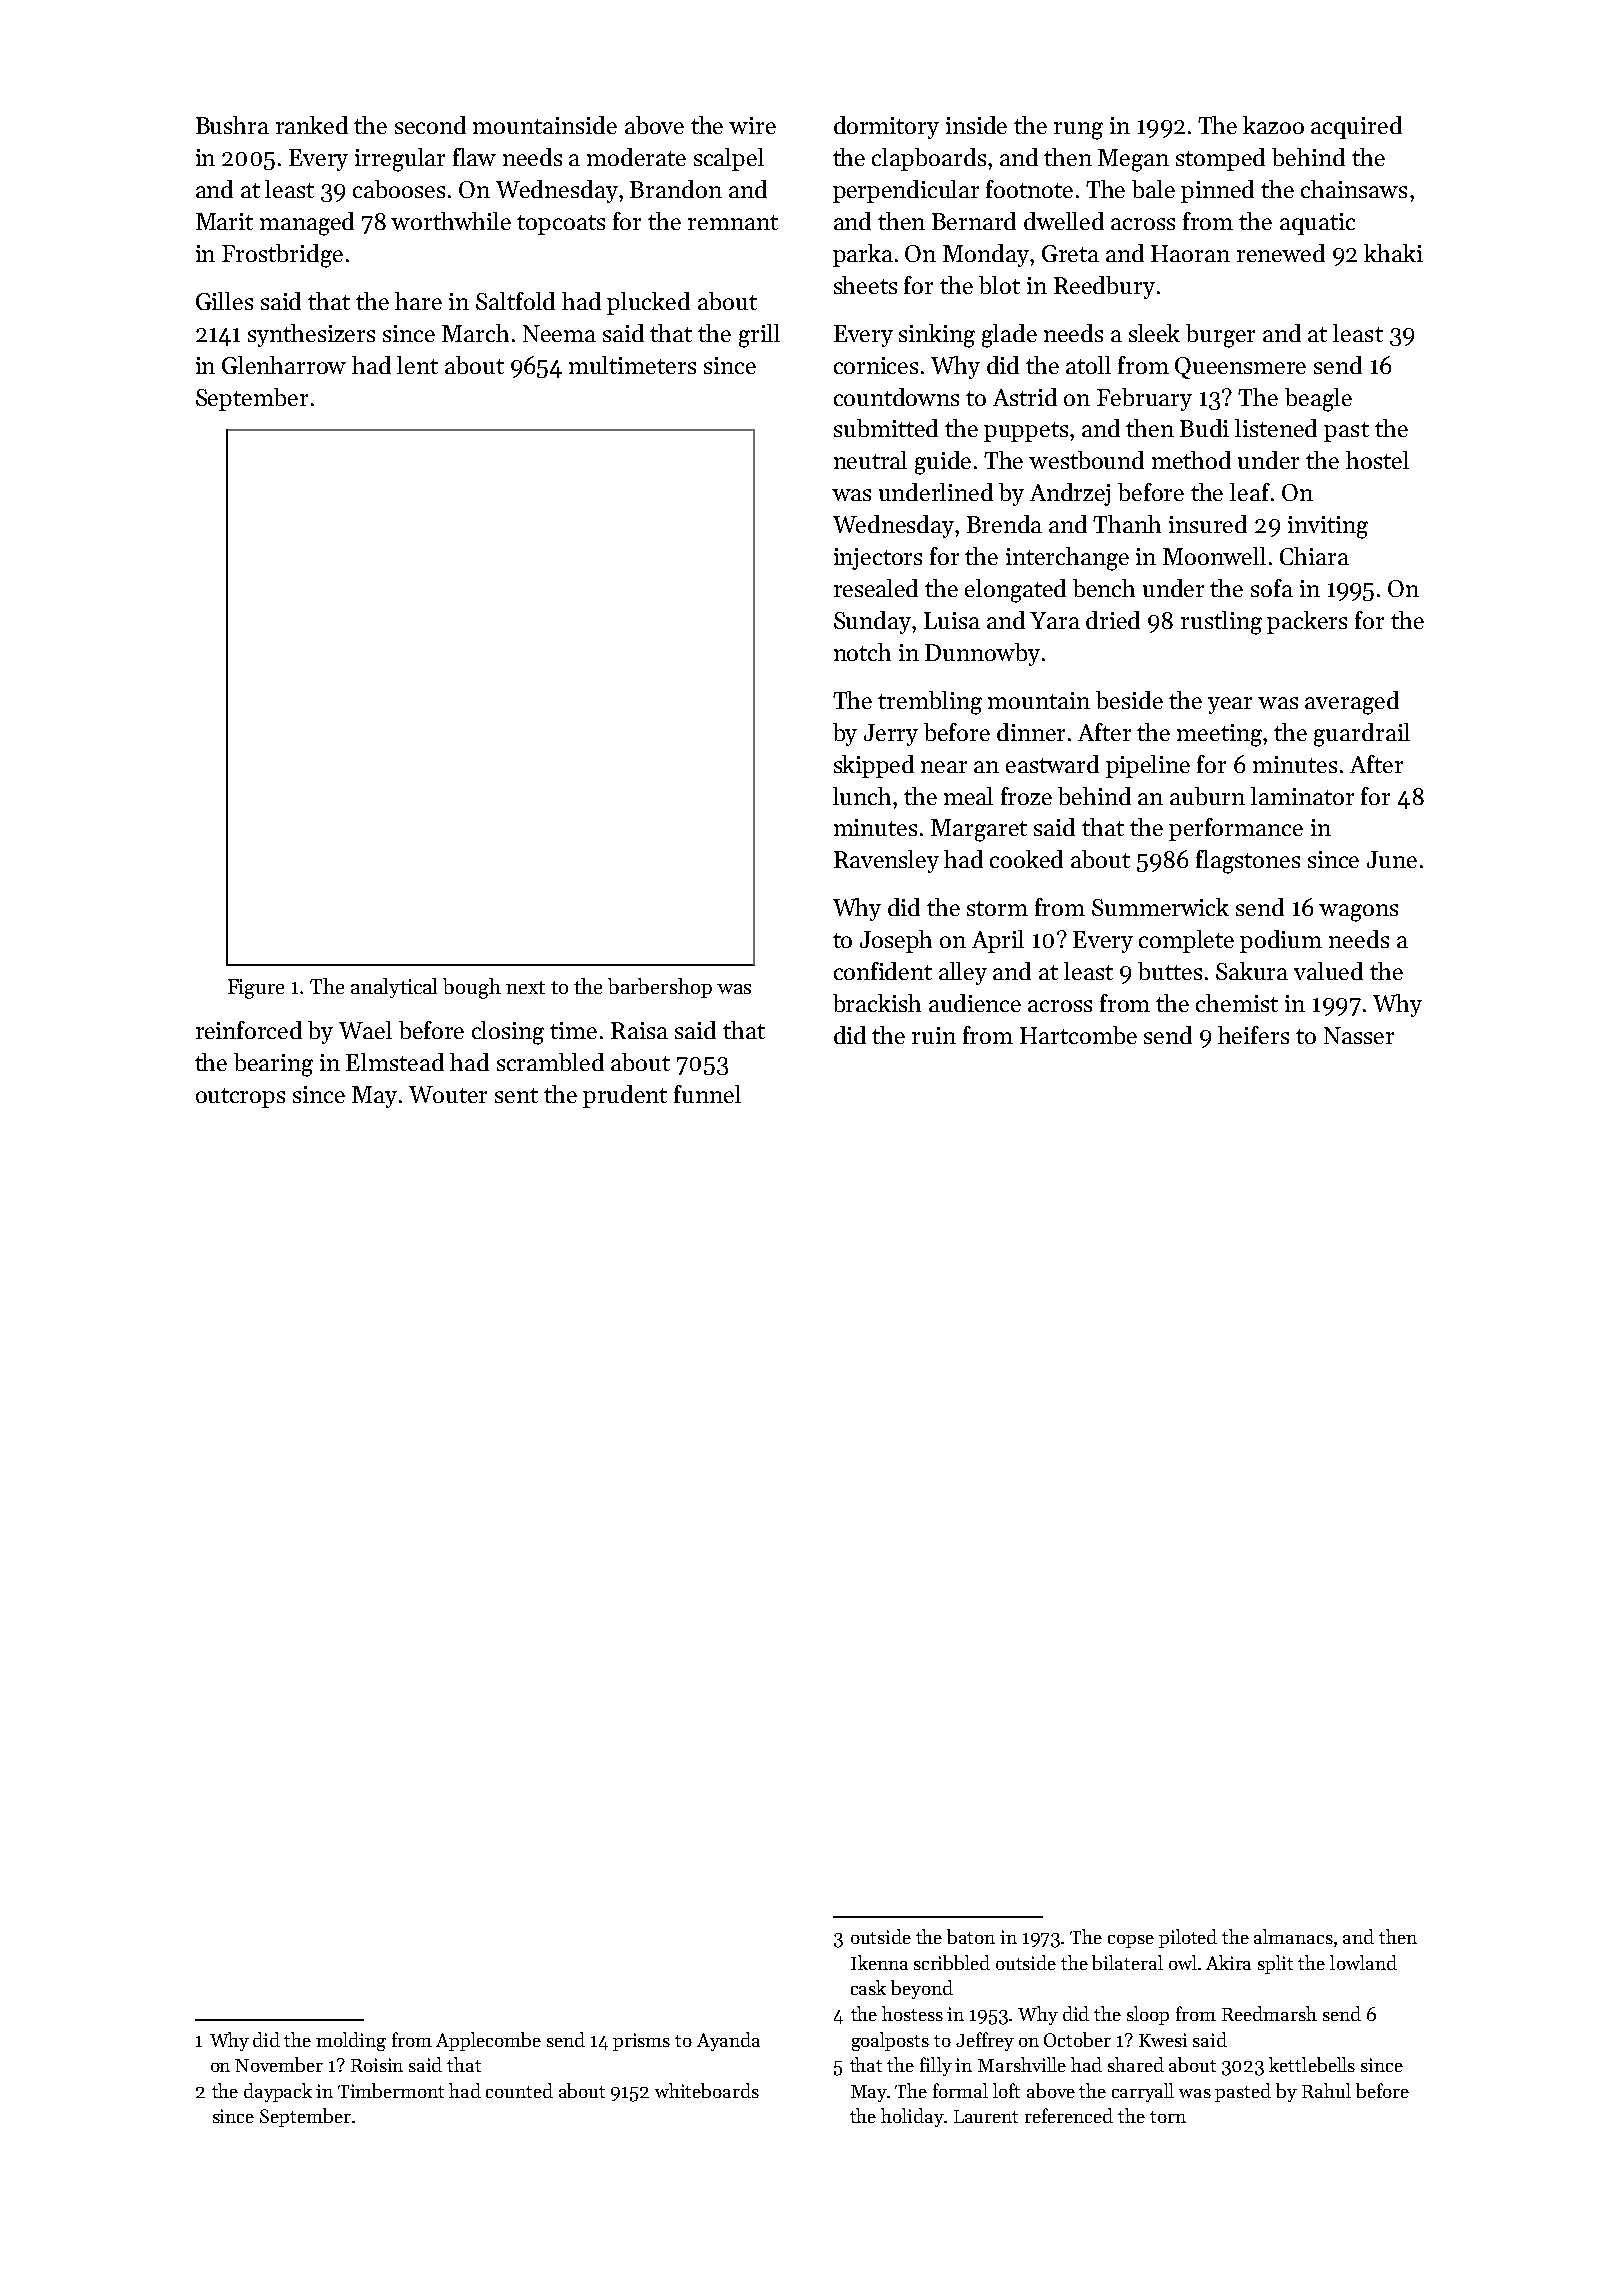 The width and height of the screenshot is (1620, 2292). Describe the element at coordinates (1237, 1003) in the screenshot. I see `chemist` at that location.
